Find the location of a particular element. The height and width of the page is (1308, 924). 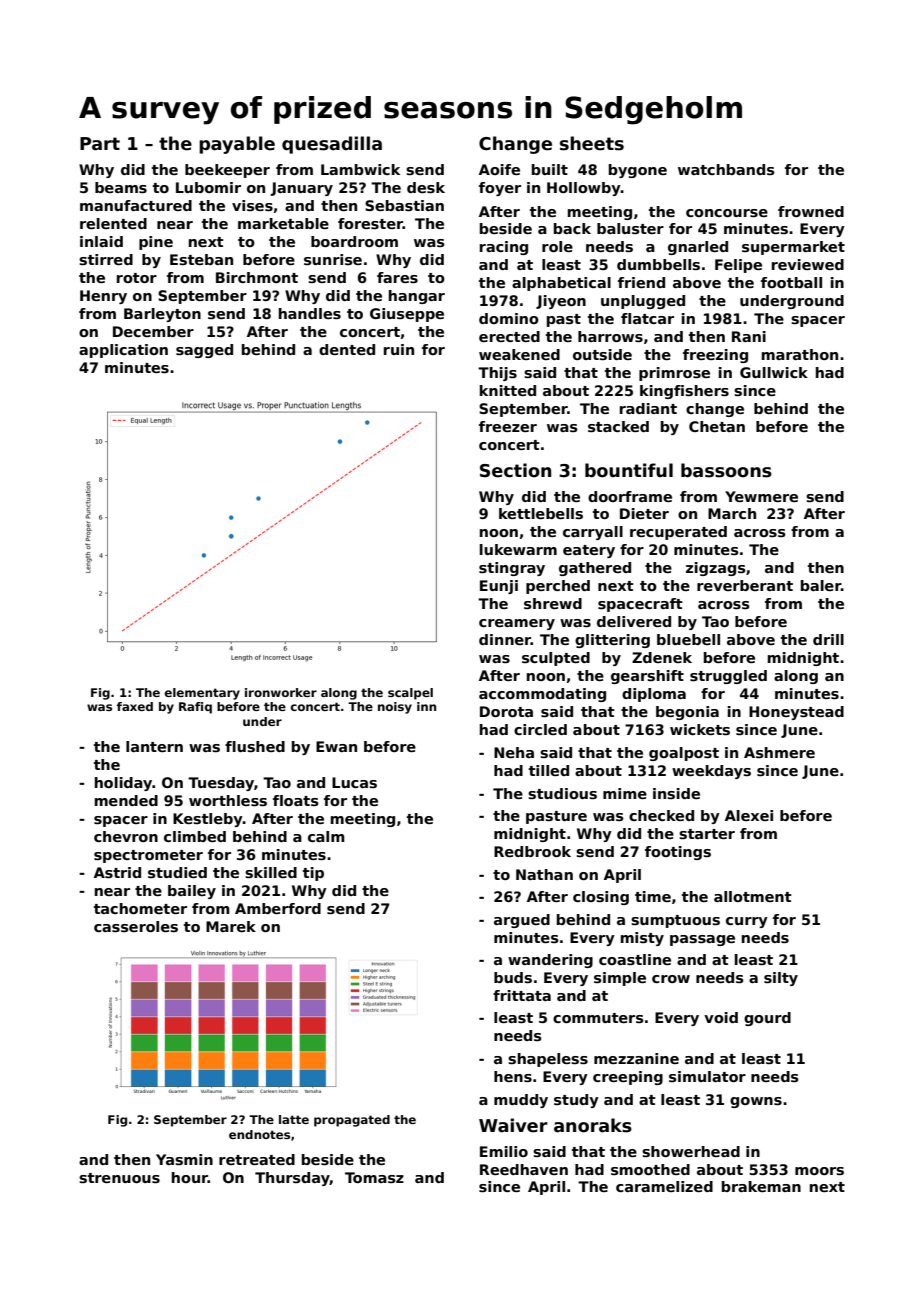

Marek is located at coordinates (231, 926).
